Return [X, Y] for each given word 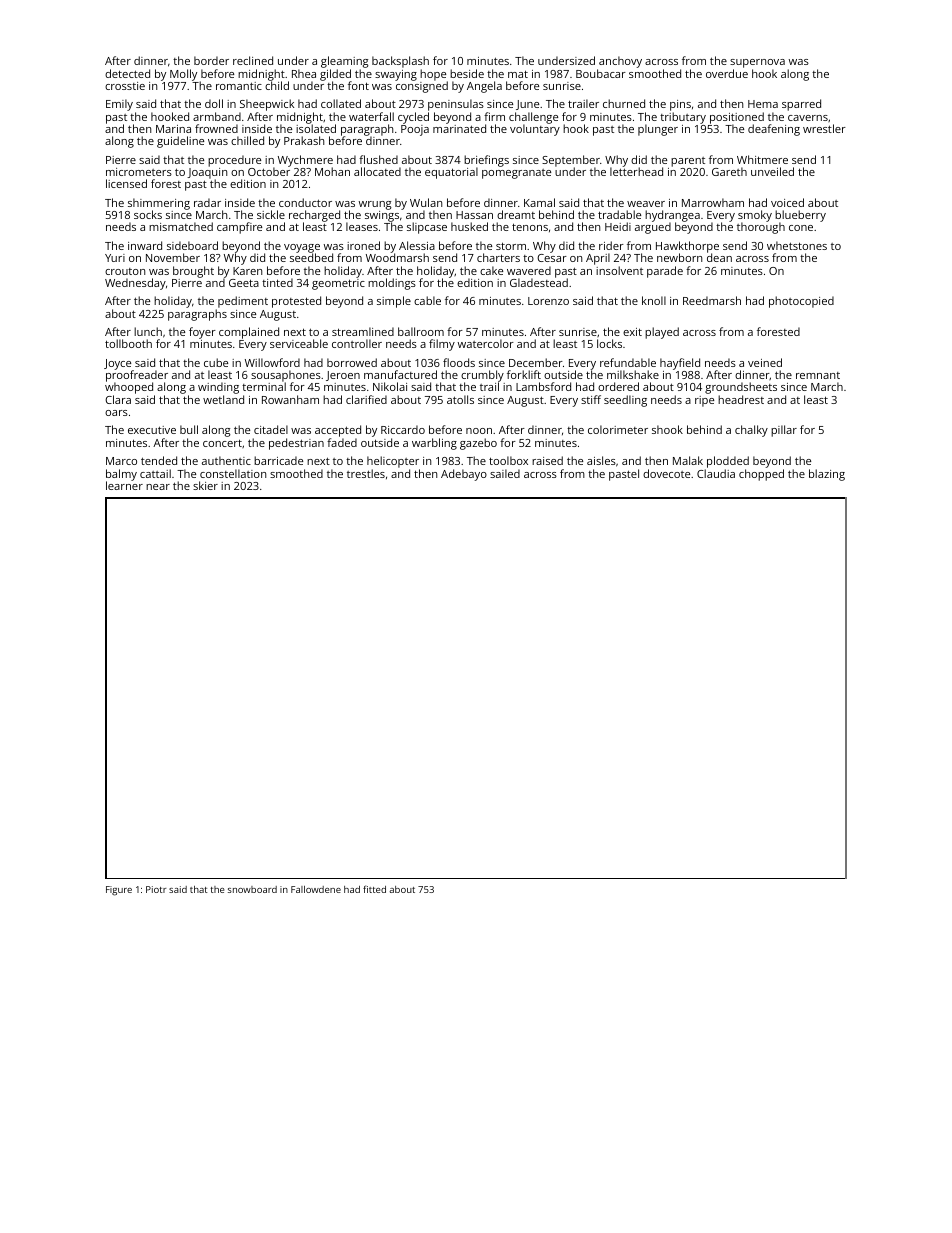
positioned [737, 118]
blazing [827, 475]
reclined [253, 60]
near [158, 487]
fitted [374, 889]
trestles [366, 473]
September [571, 161]
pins [680, 105]
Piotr [156, 889]
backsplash [400, 62]
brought [193, 272]
